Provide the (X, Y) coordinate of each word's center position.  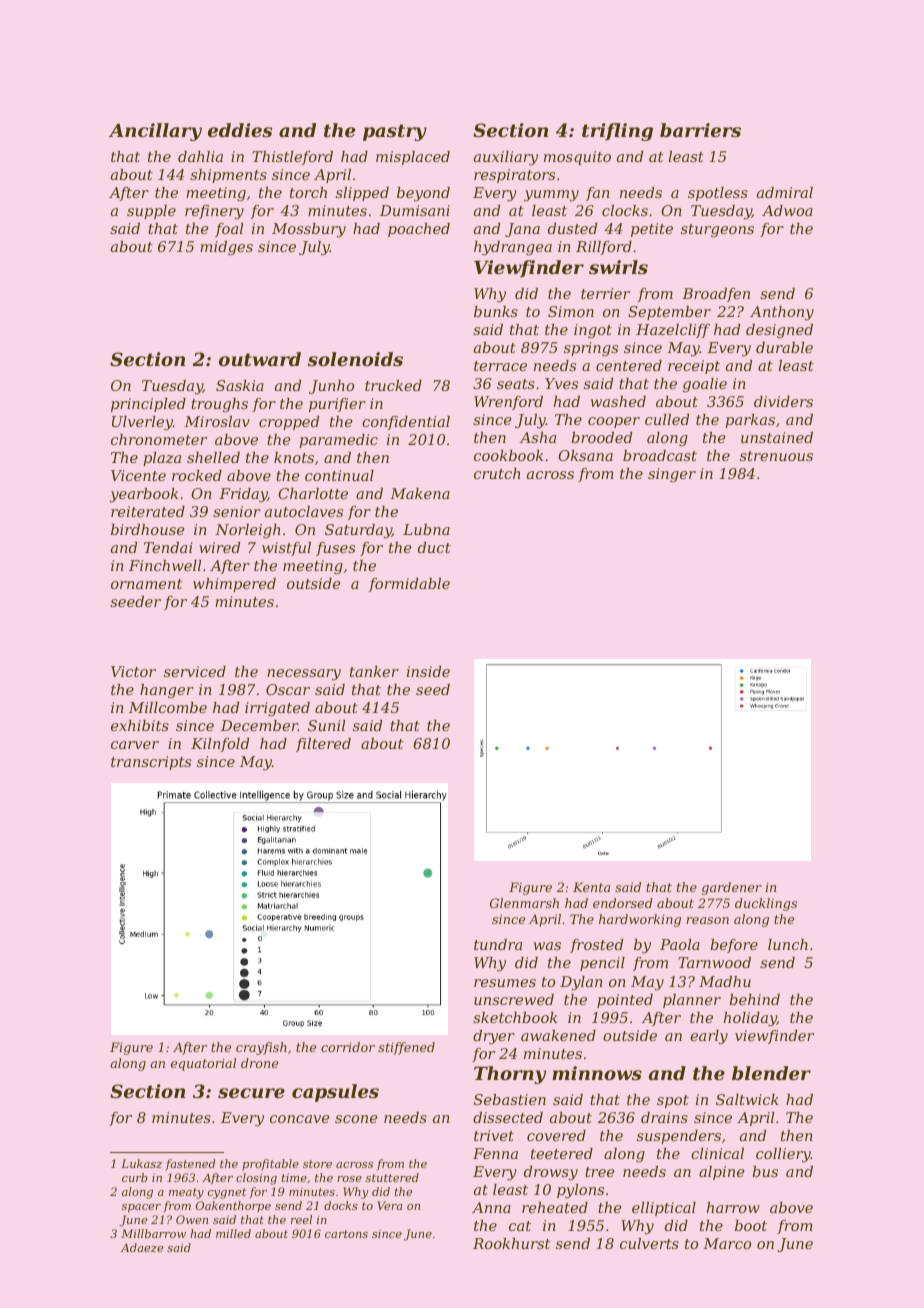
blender (771, 1073)
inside (428, 671)
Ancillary (155, 132)
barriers (700, 130)
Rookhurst (512, 1243)
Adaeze (142, 1247)
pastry (395, 132)
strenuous (776, 456)
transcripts (151, 763)
